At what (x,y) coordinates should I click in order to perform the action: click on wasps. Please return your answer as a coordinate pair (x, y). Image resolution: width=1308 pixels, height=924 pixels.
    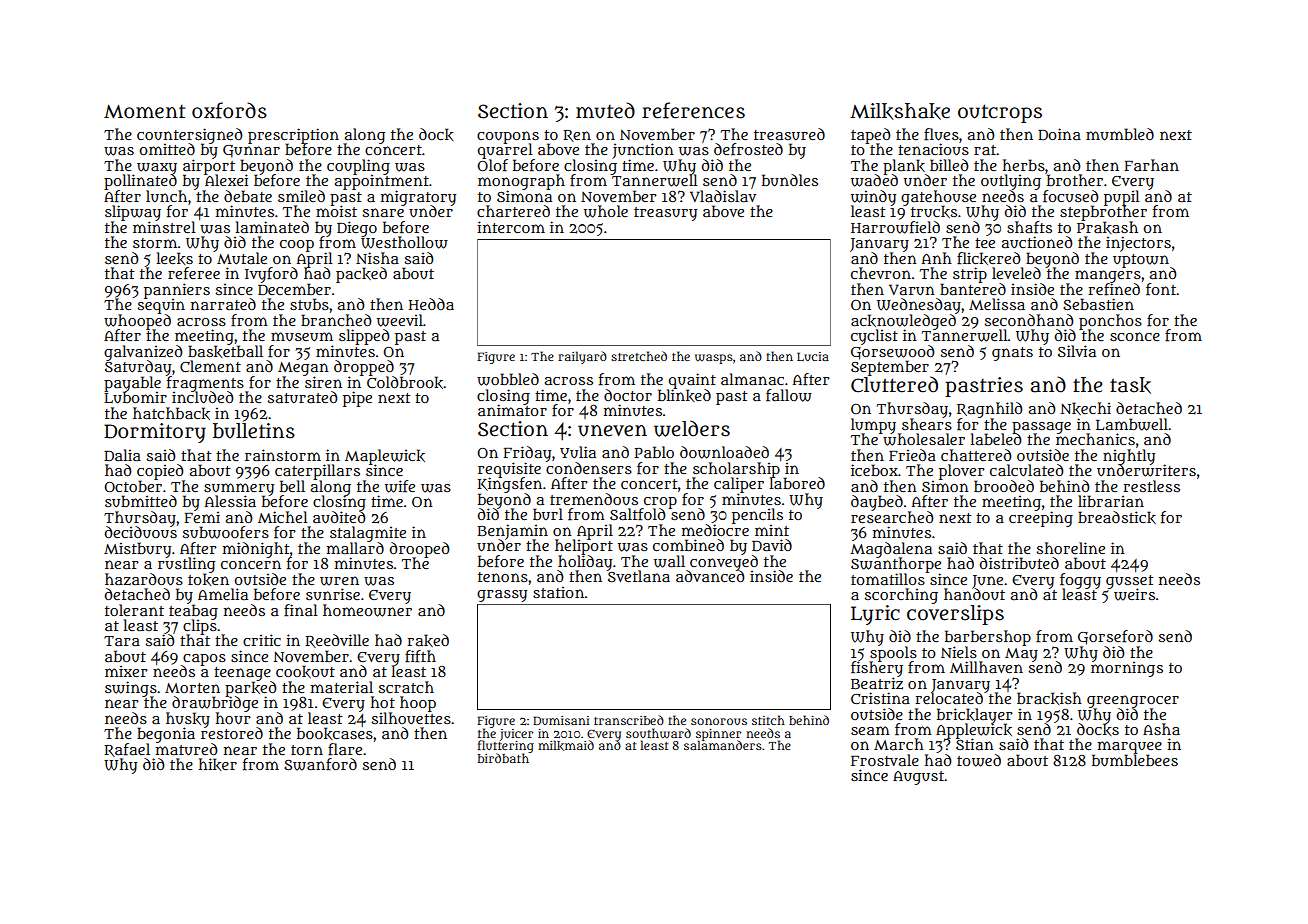
    Looking at the image, I should click on (714, 359).
